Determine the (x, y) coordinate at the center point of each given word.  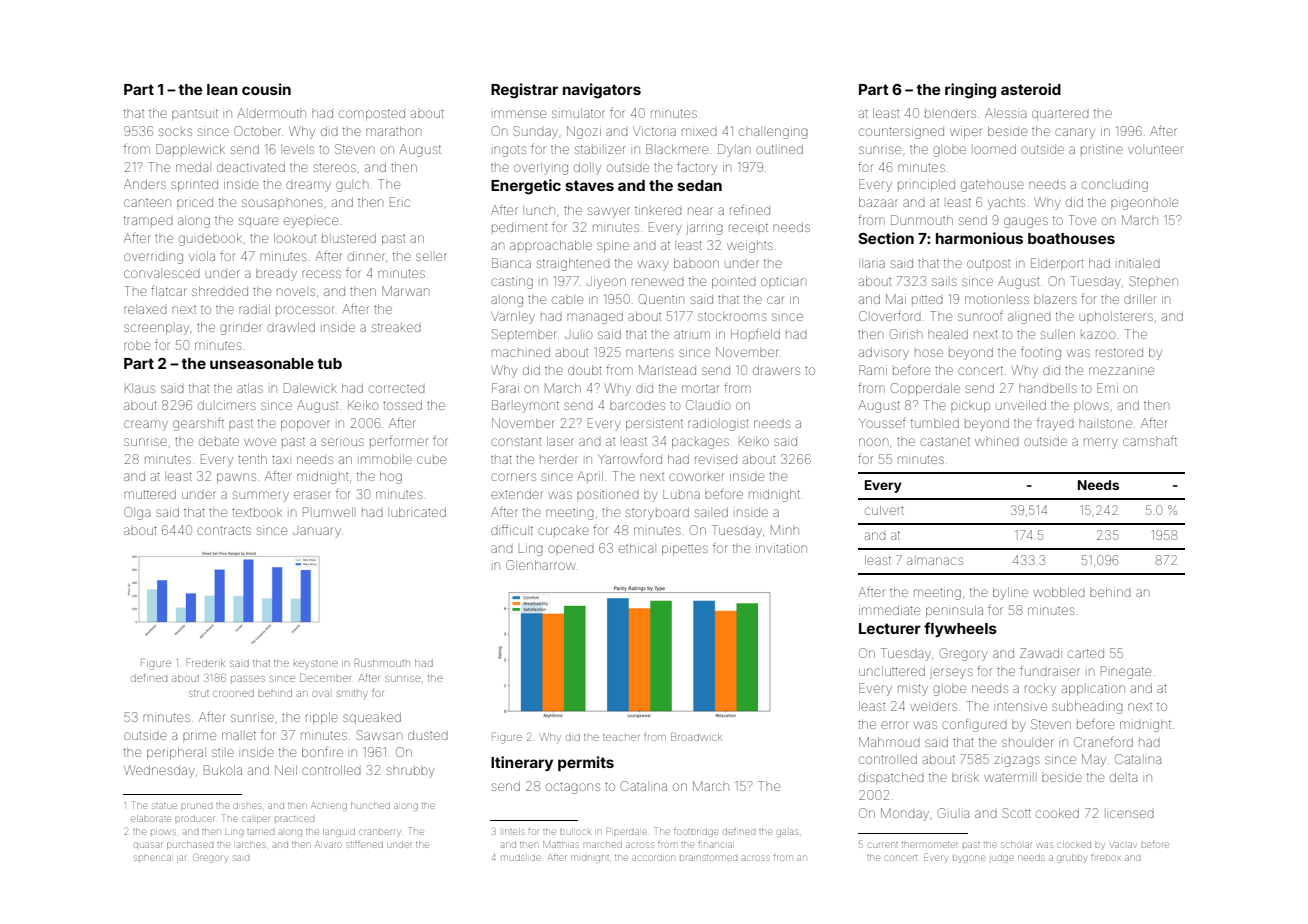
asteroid (1031, 89)
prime (199, 736)
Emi (1107, 388)
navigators (602, 91)
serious (342, 442)
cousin (266, 89)
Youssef (882, 422)
